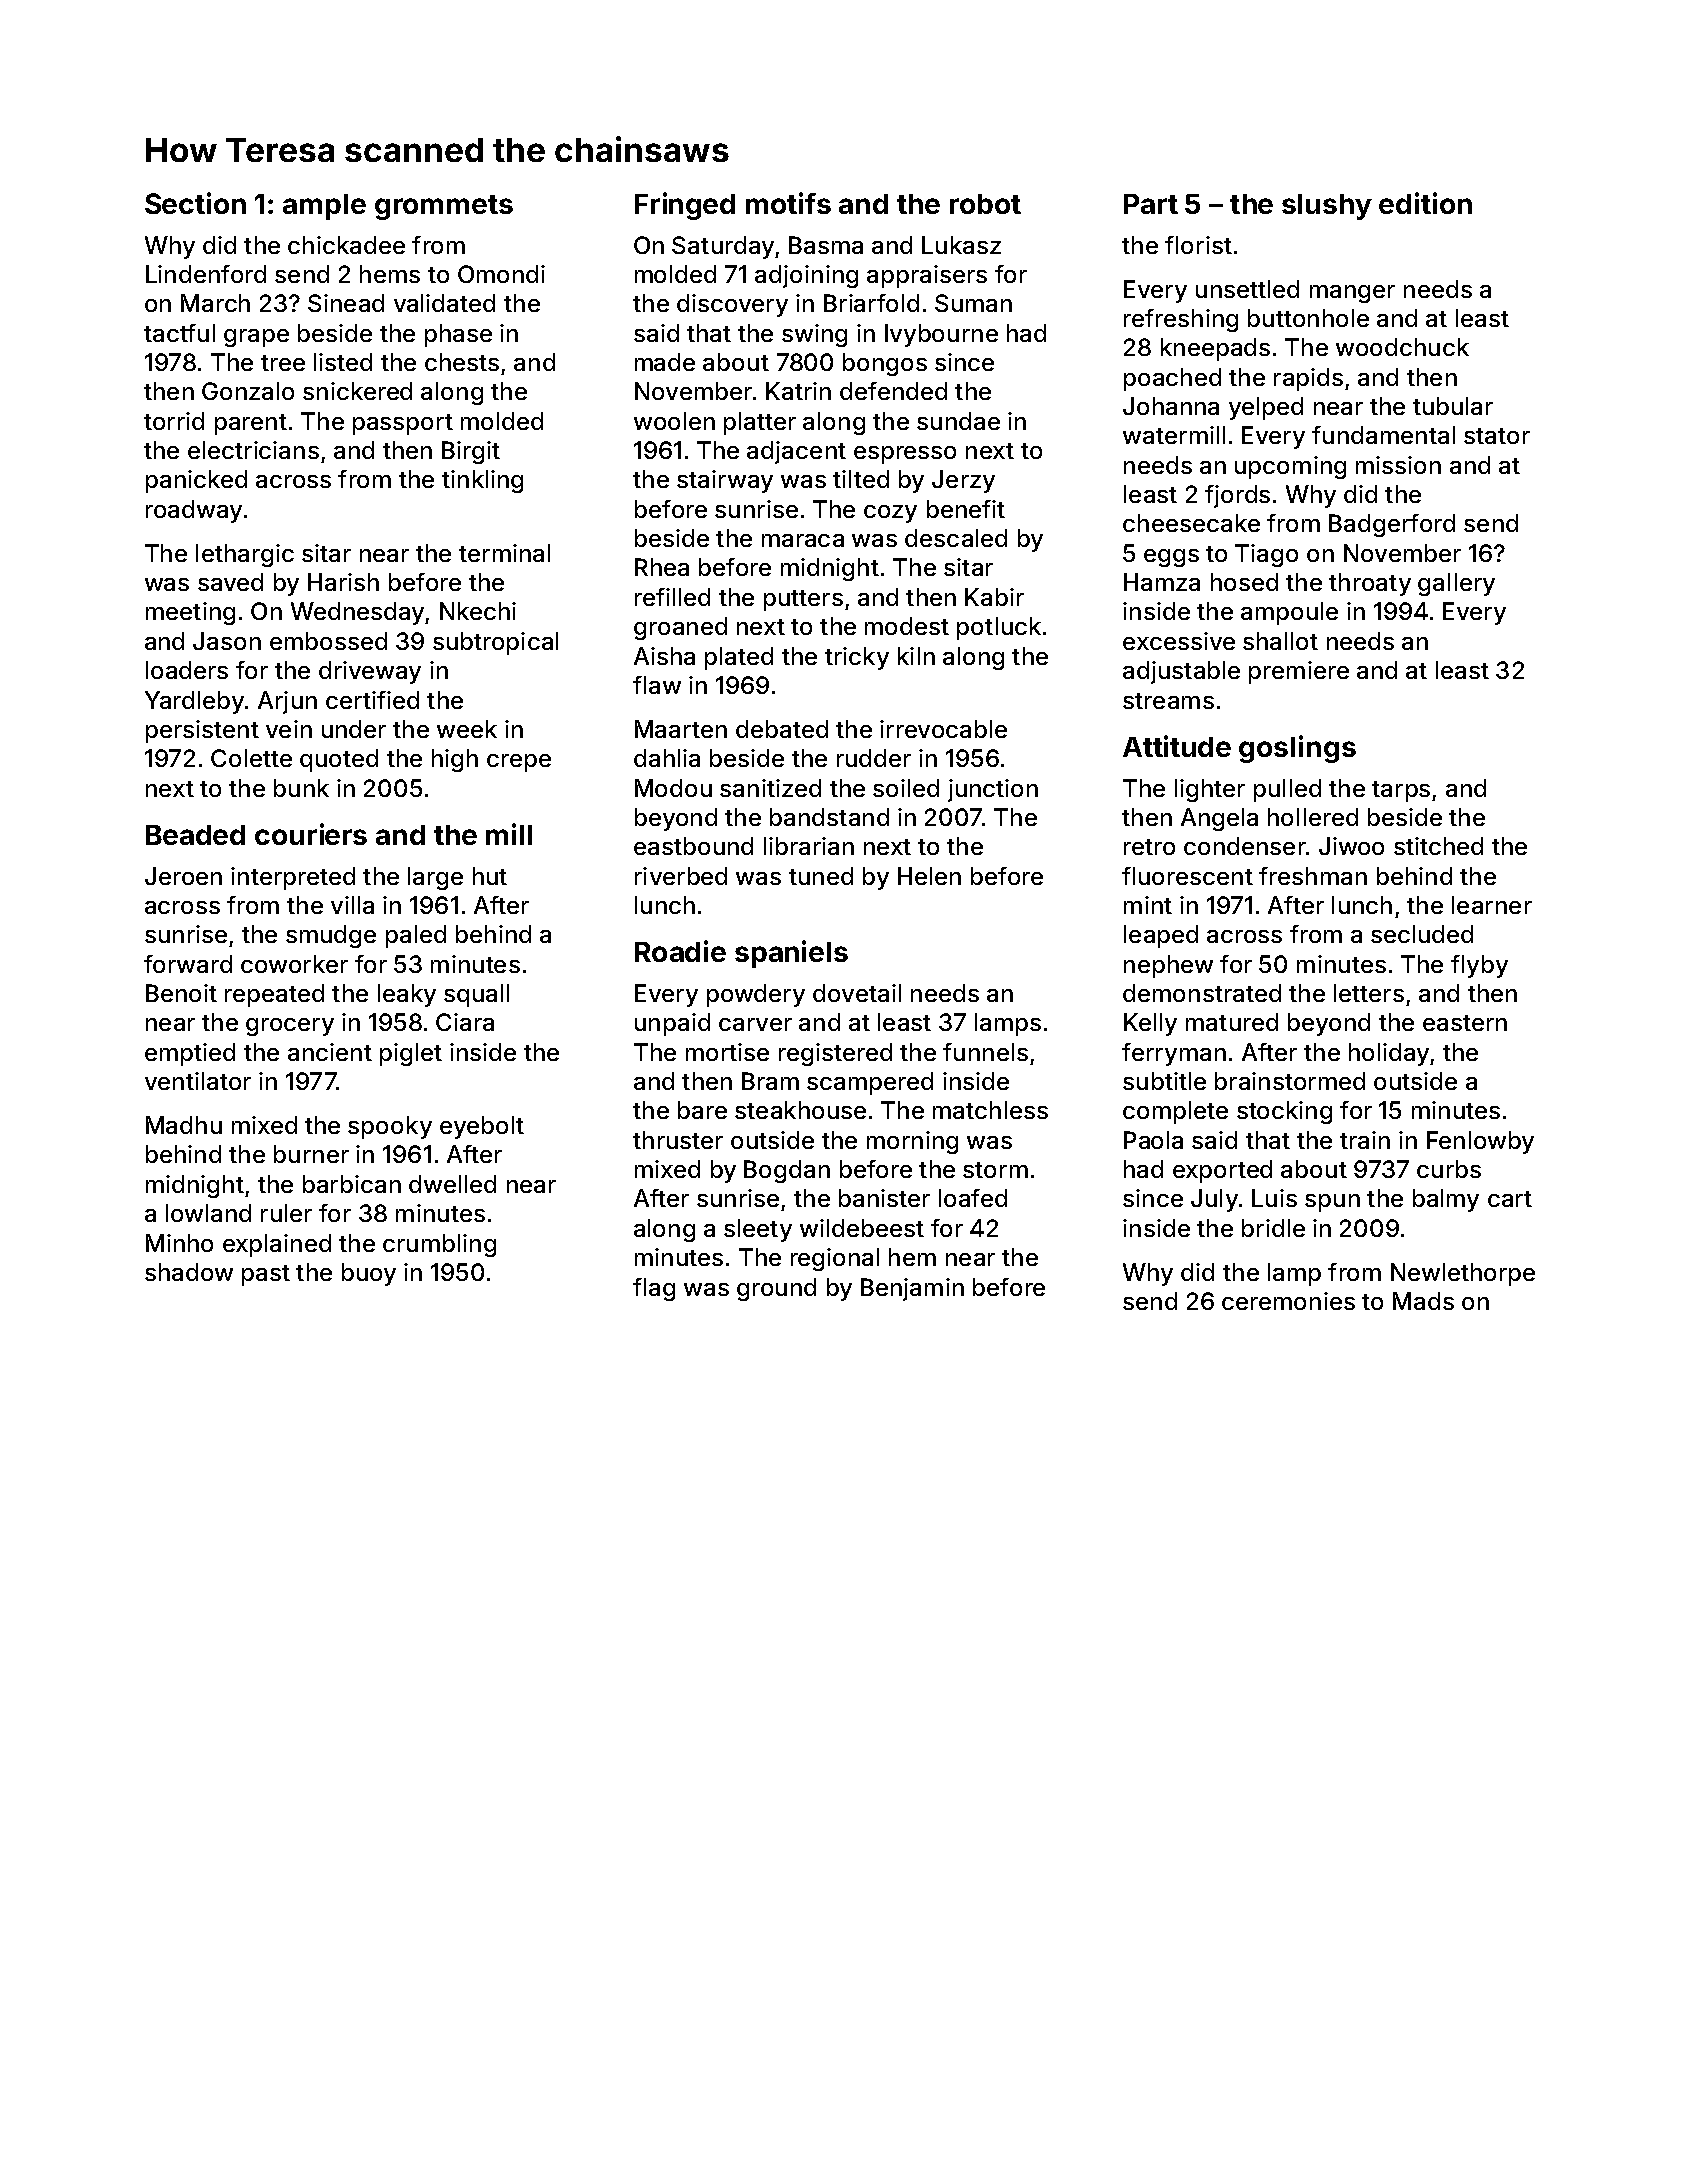  What do you see at coordinates (912, 1289) in the document?
I see `Benjamin` at bounding box center [912, 1289].
